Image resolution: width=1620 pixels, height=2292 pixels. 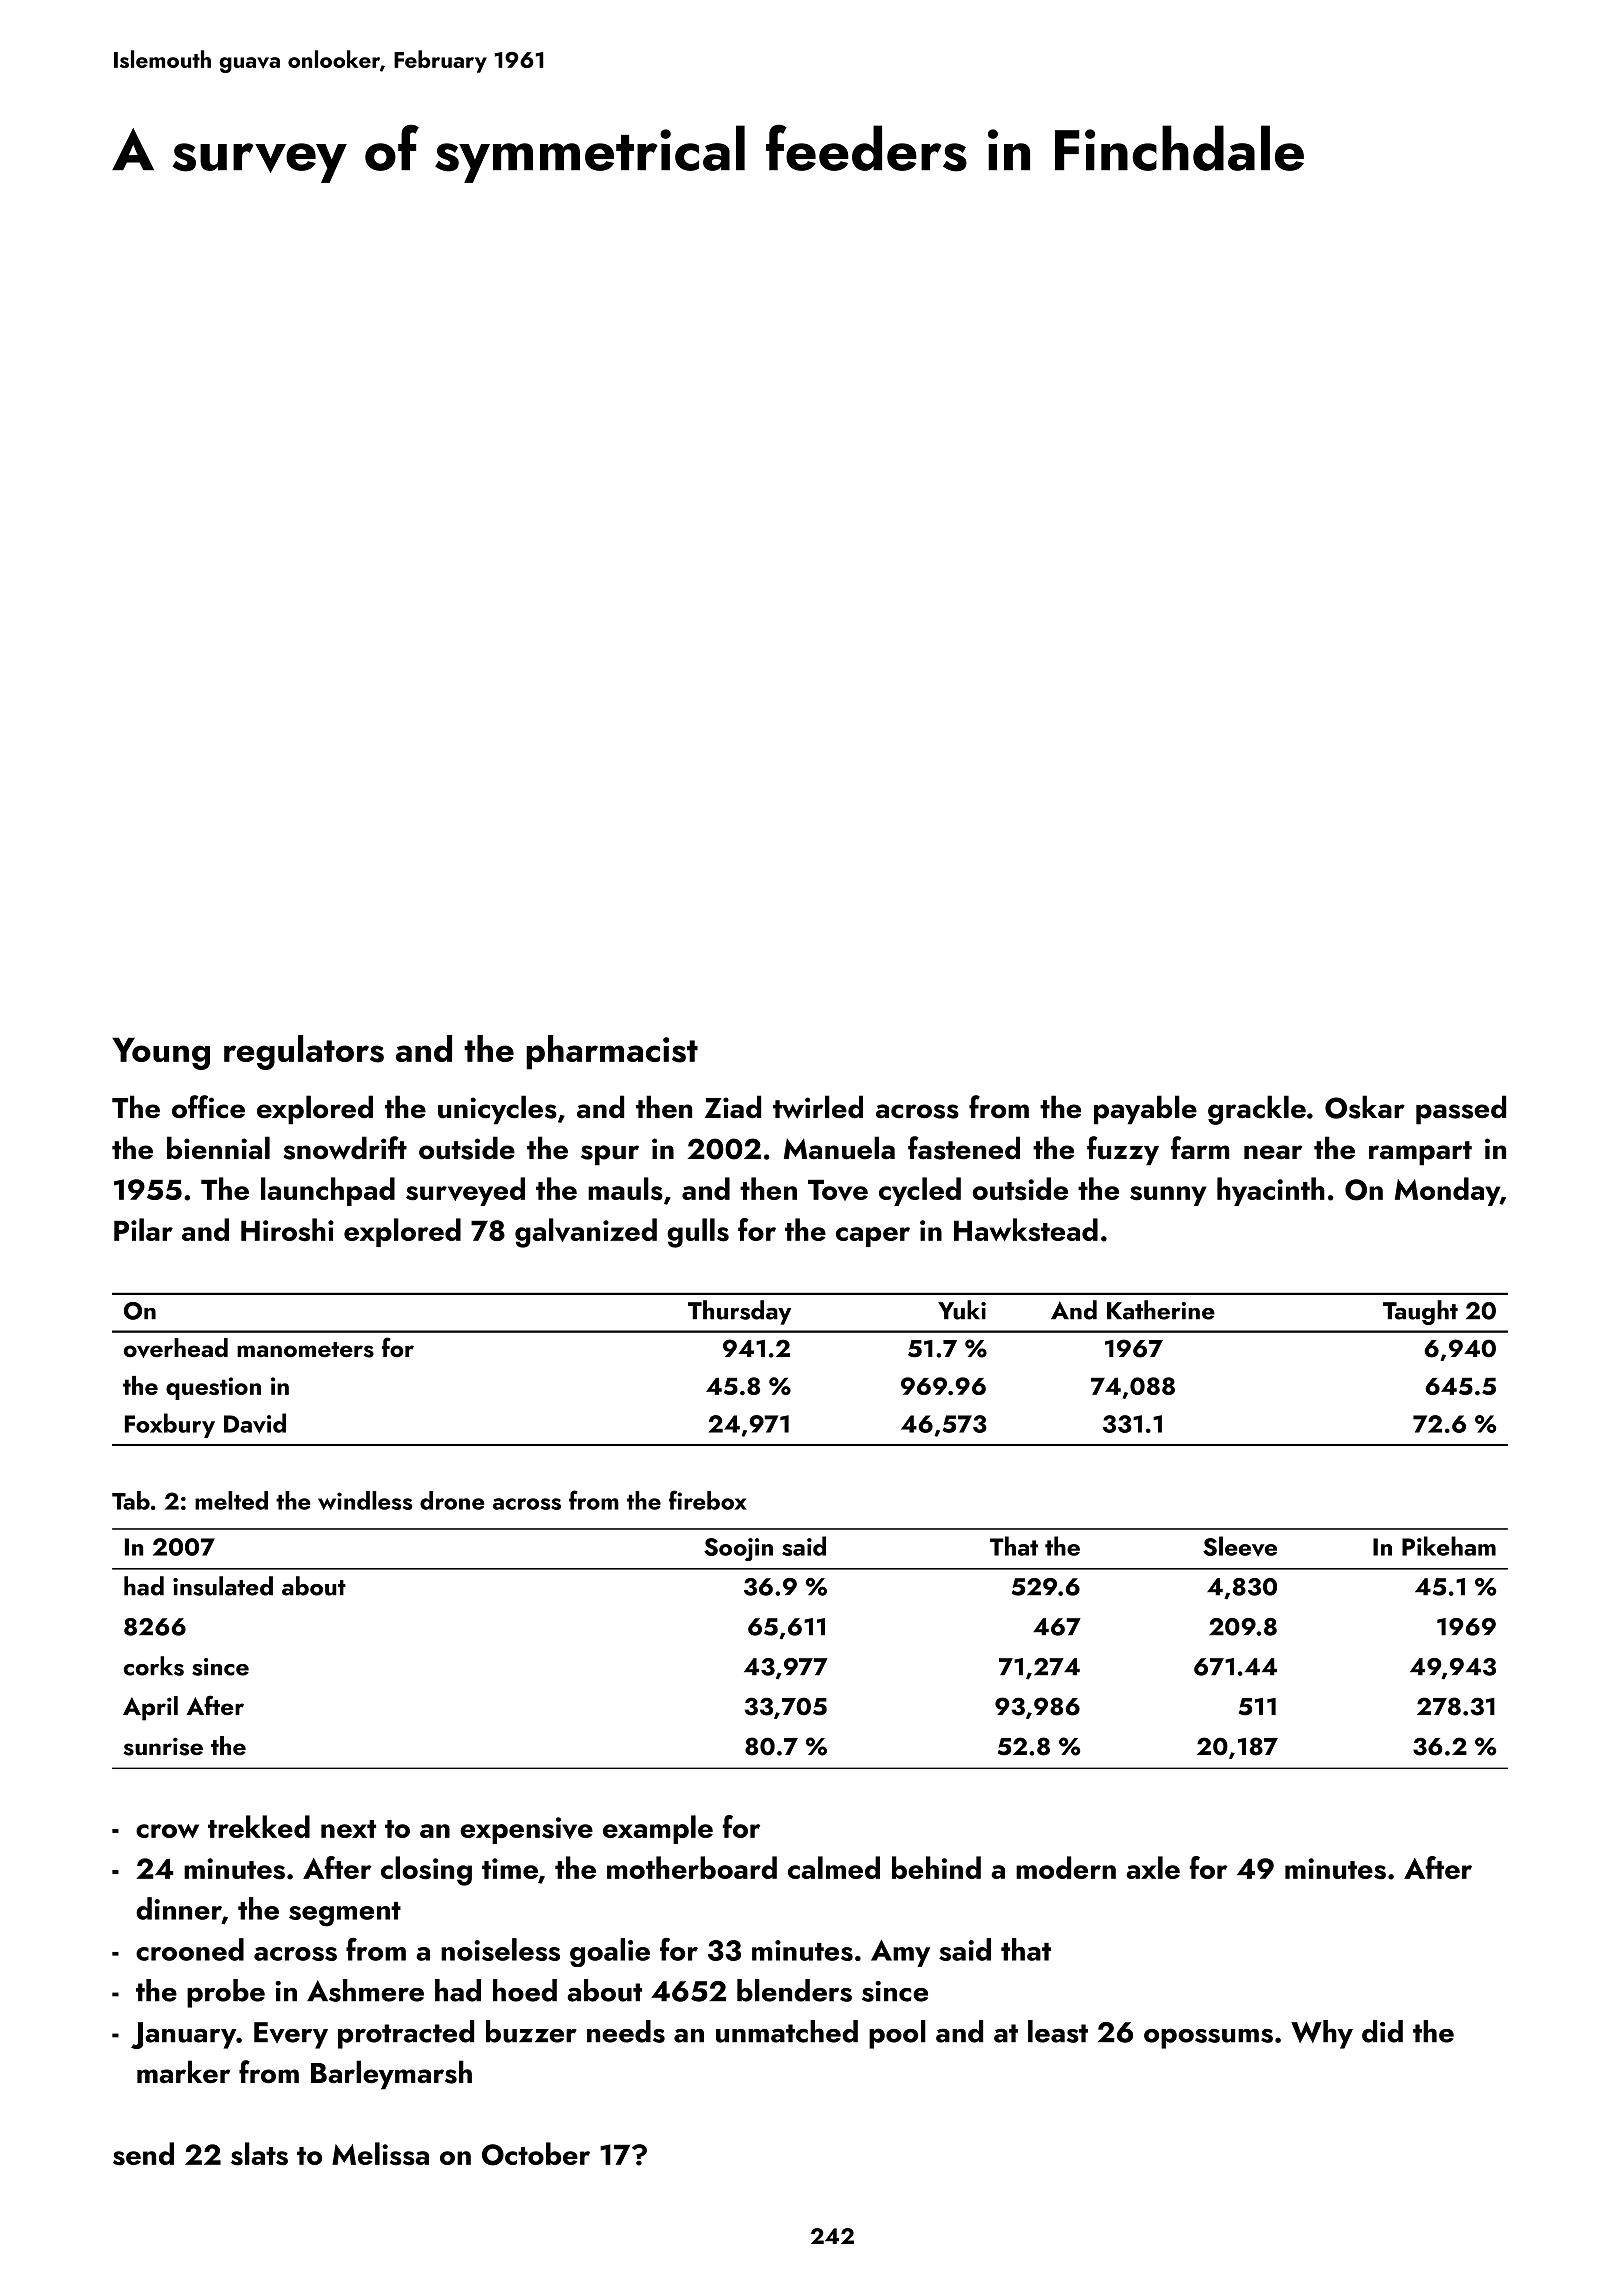 What do you see at coordinates (213, 1388) in the document?
I see `question` at bounding box center [213, 1388].
